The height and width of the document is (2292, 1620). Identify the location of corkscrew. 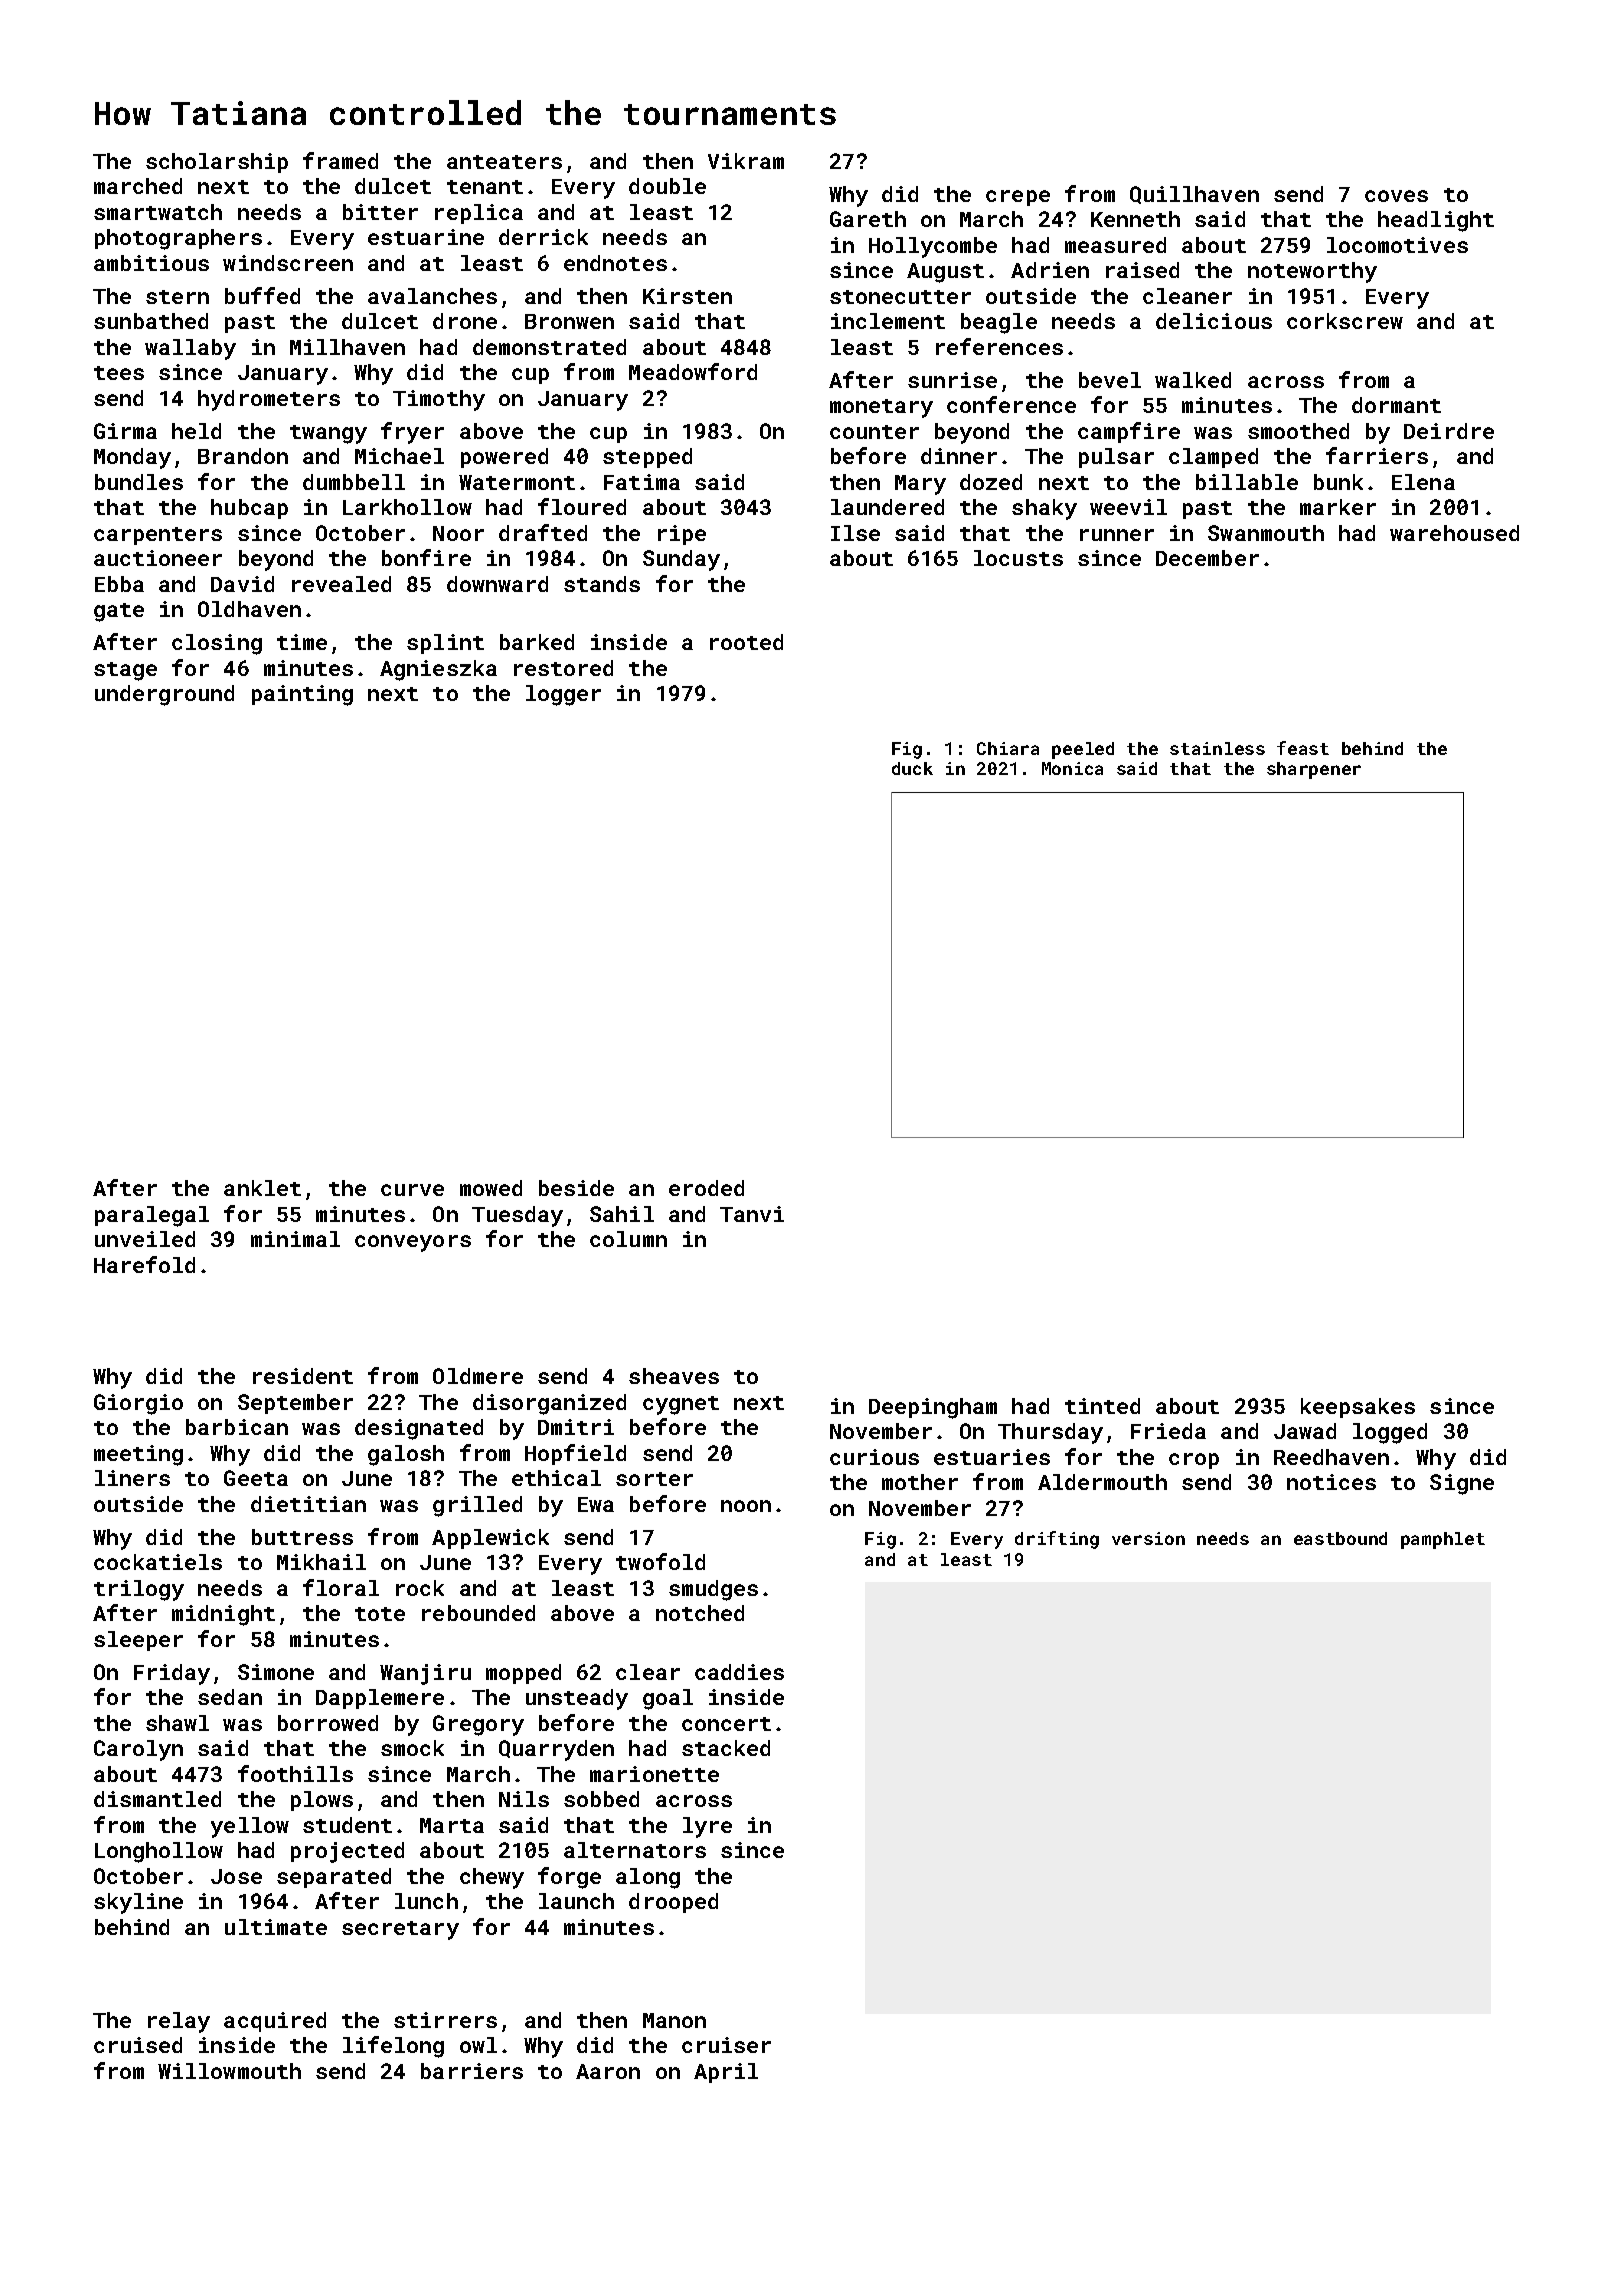
(1345, 321).
